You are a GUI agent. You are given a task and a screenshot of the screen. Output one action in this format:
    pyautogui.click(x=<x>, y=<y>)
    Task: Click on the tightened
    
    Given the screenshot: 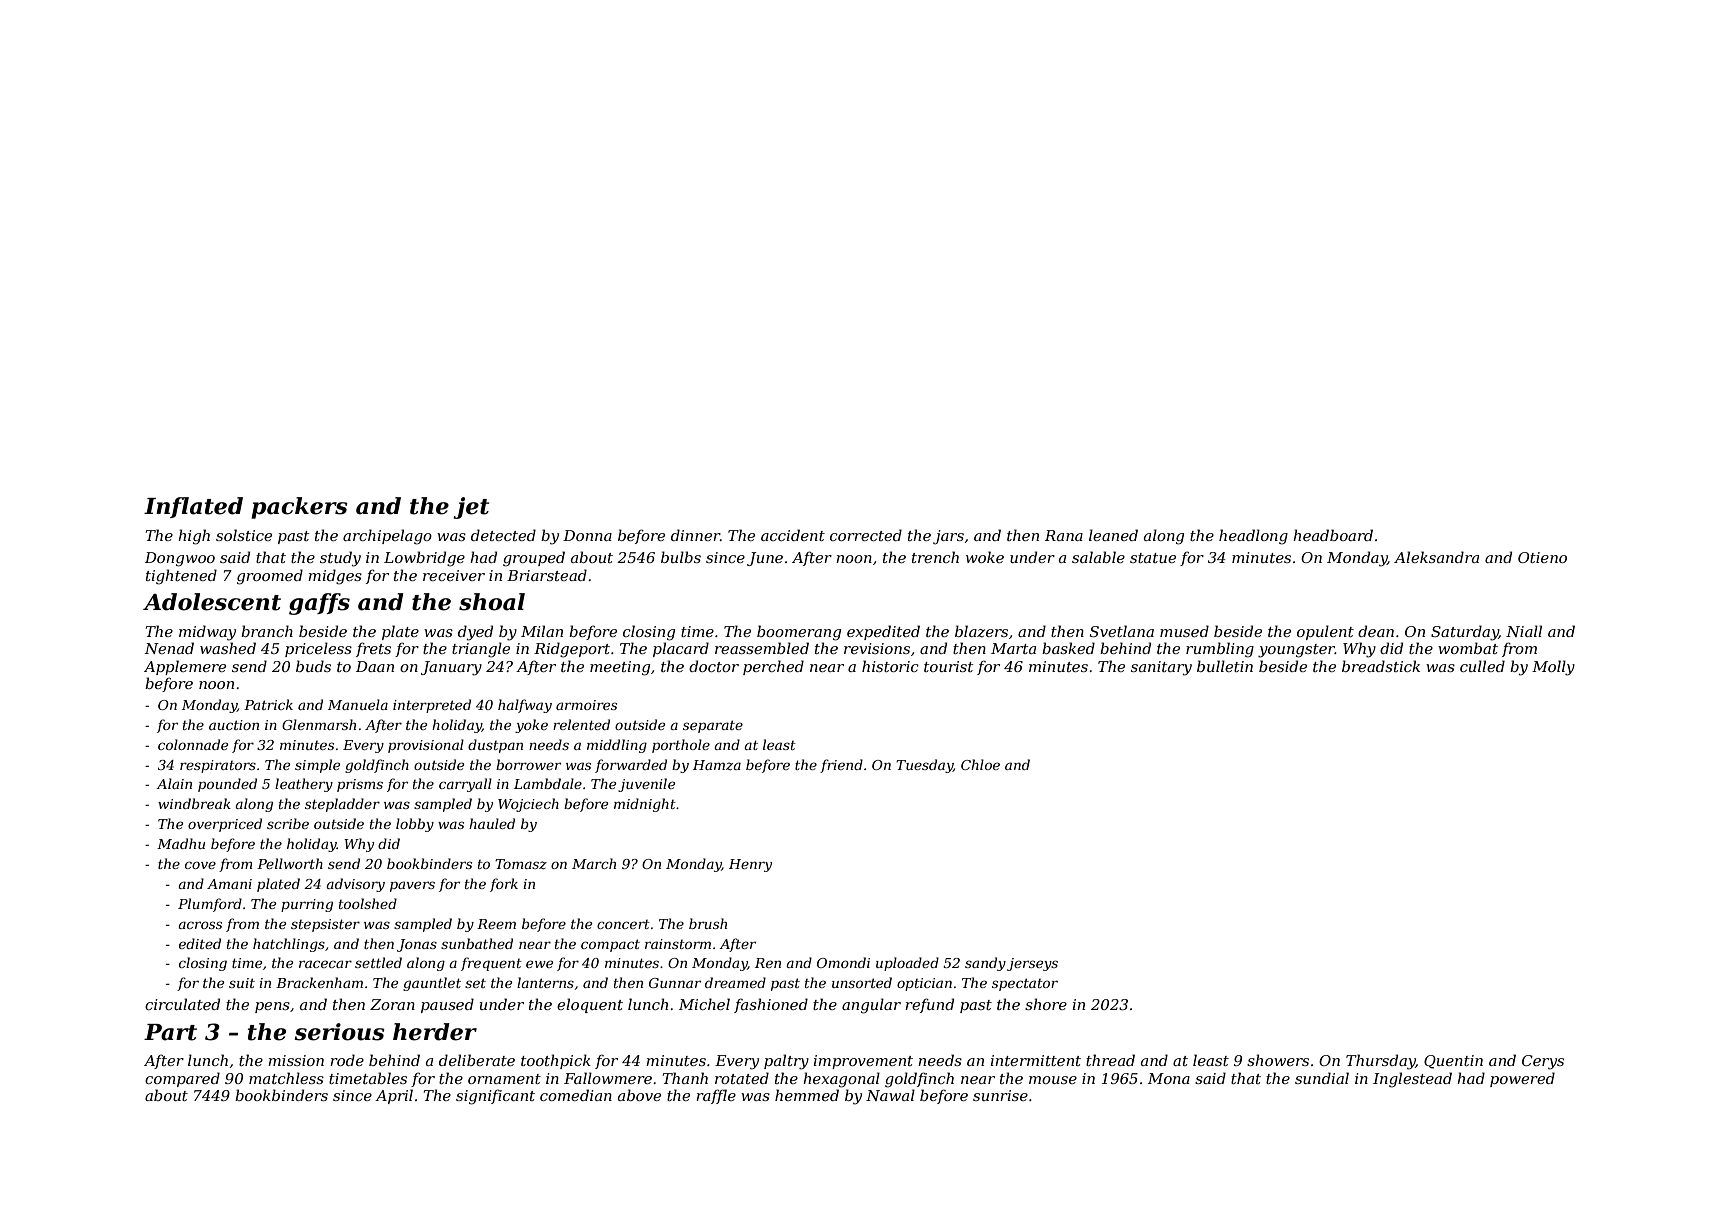 What is the action you would take?
    pyautogui.click(x=181, y=577)
